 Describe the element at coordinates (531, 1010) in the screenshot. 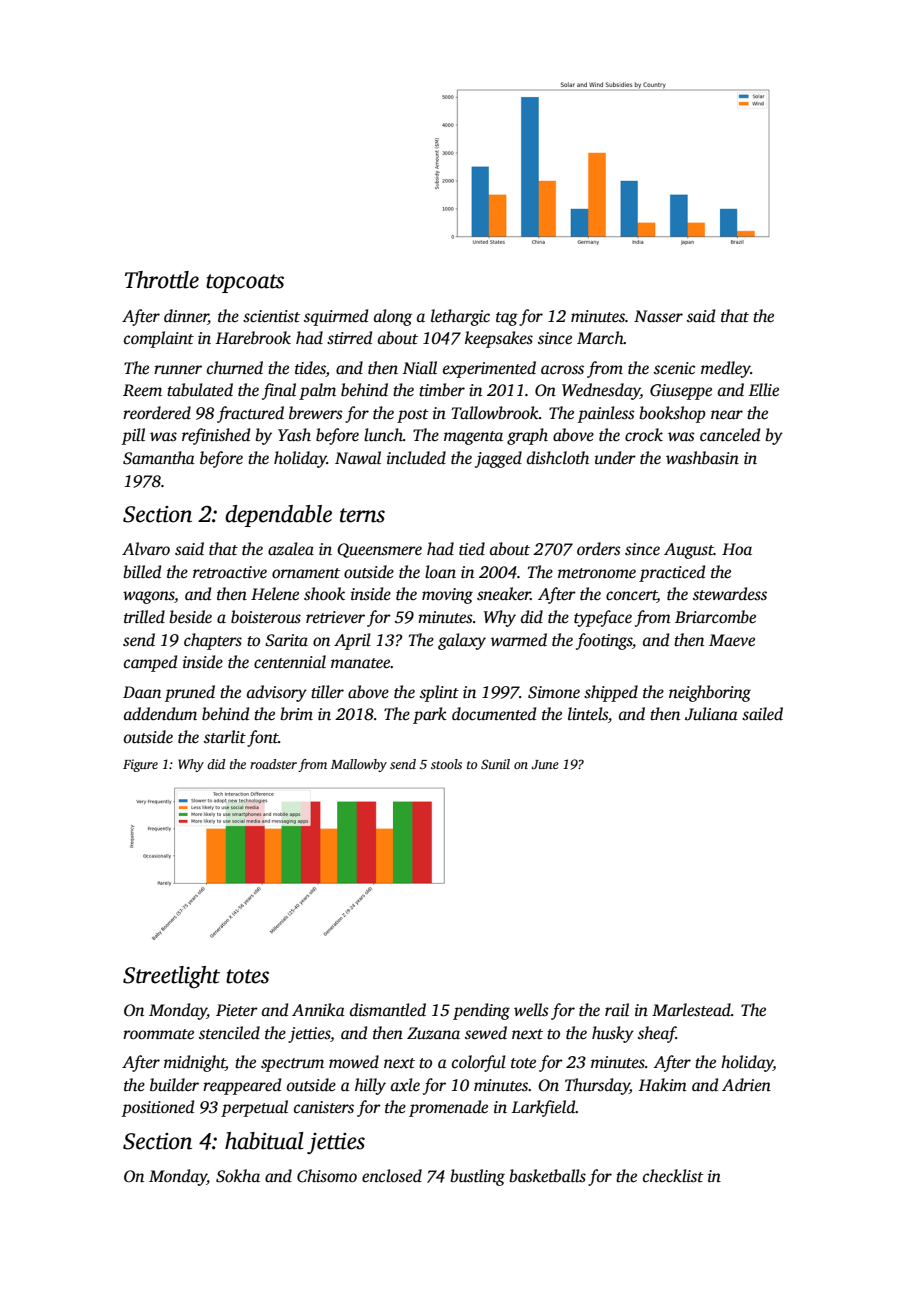

I see `wells` at that location.
